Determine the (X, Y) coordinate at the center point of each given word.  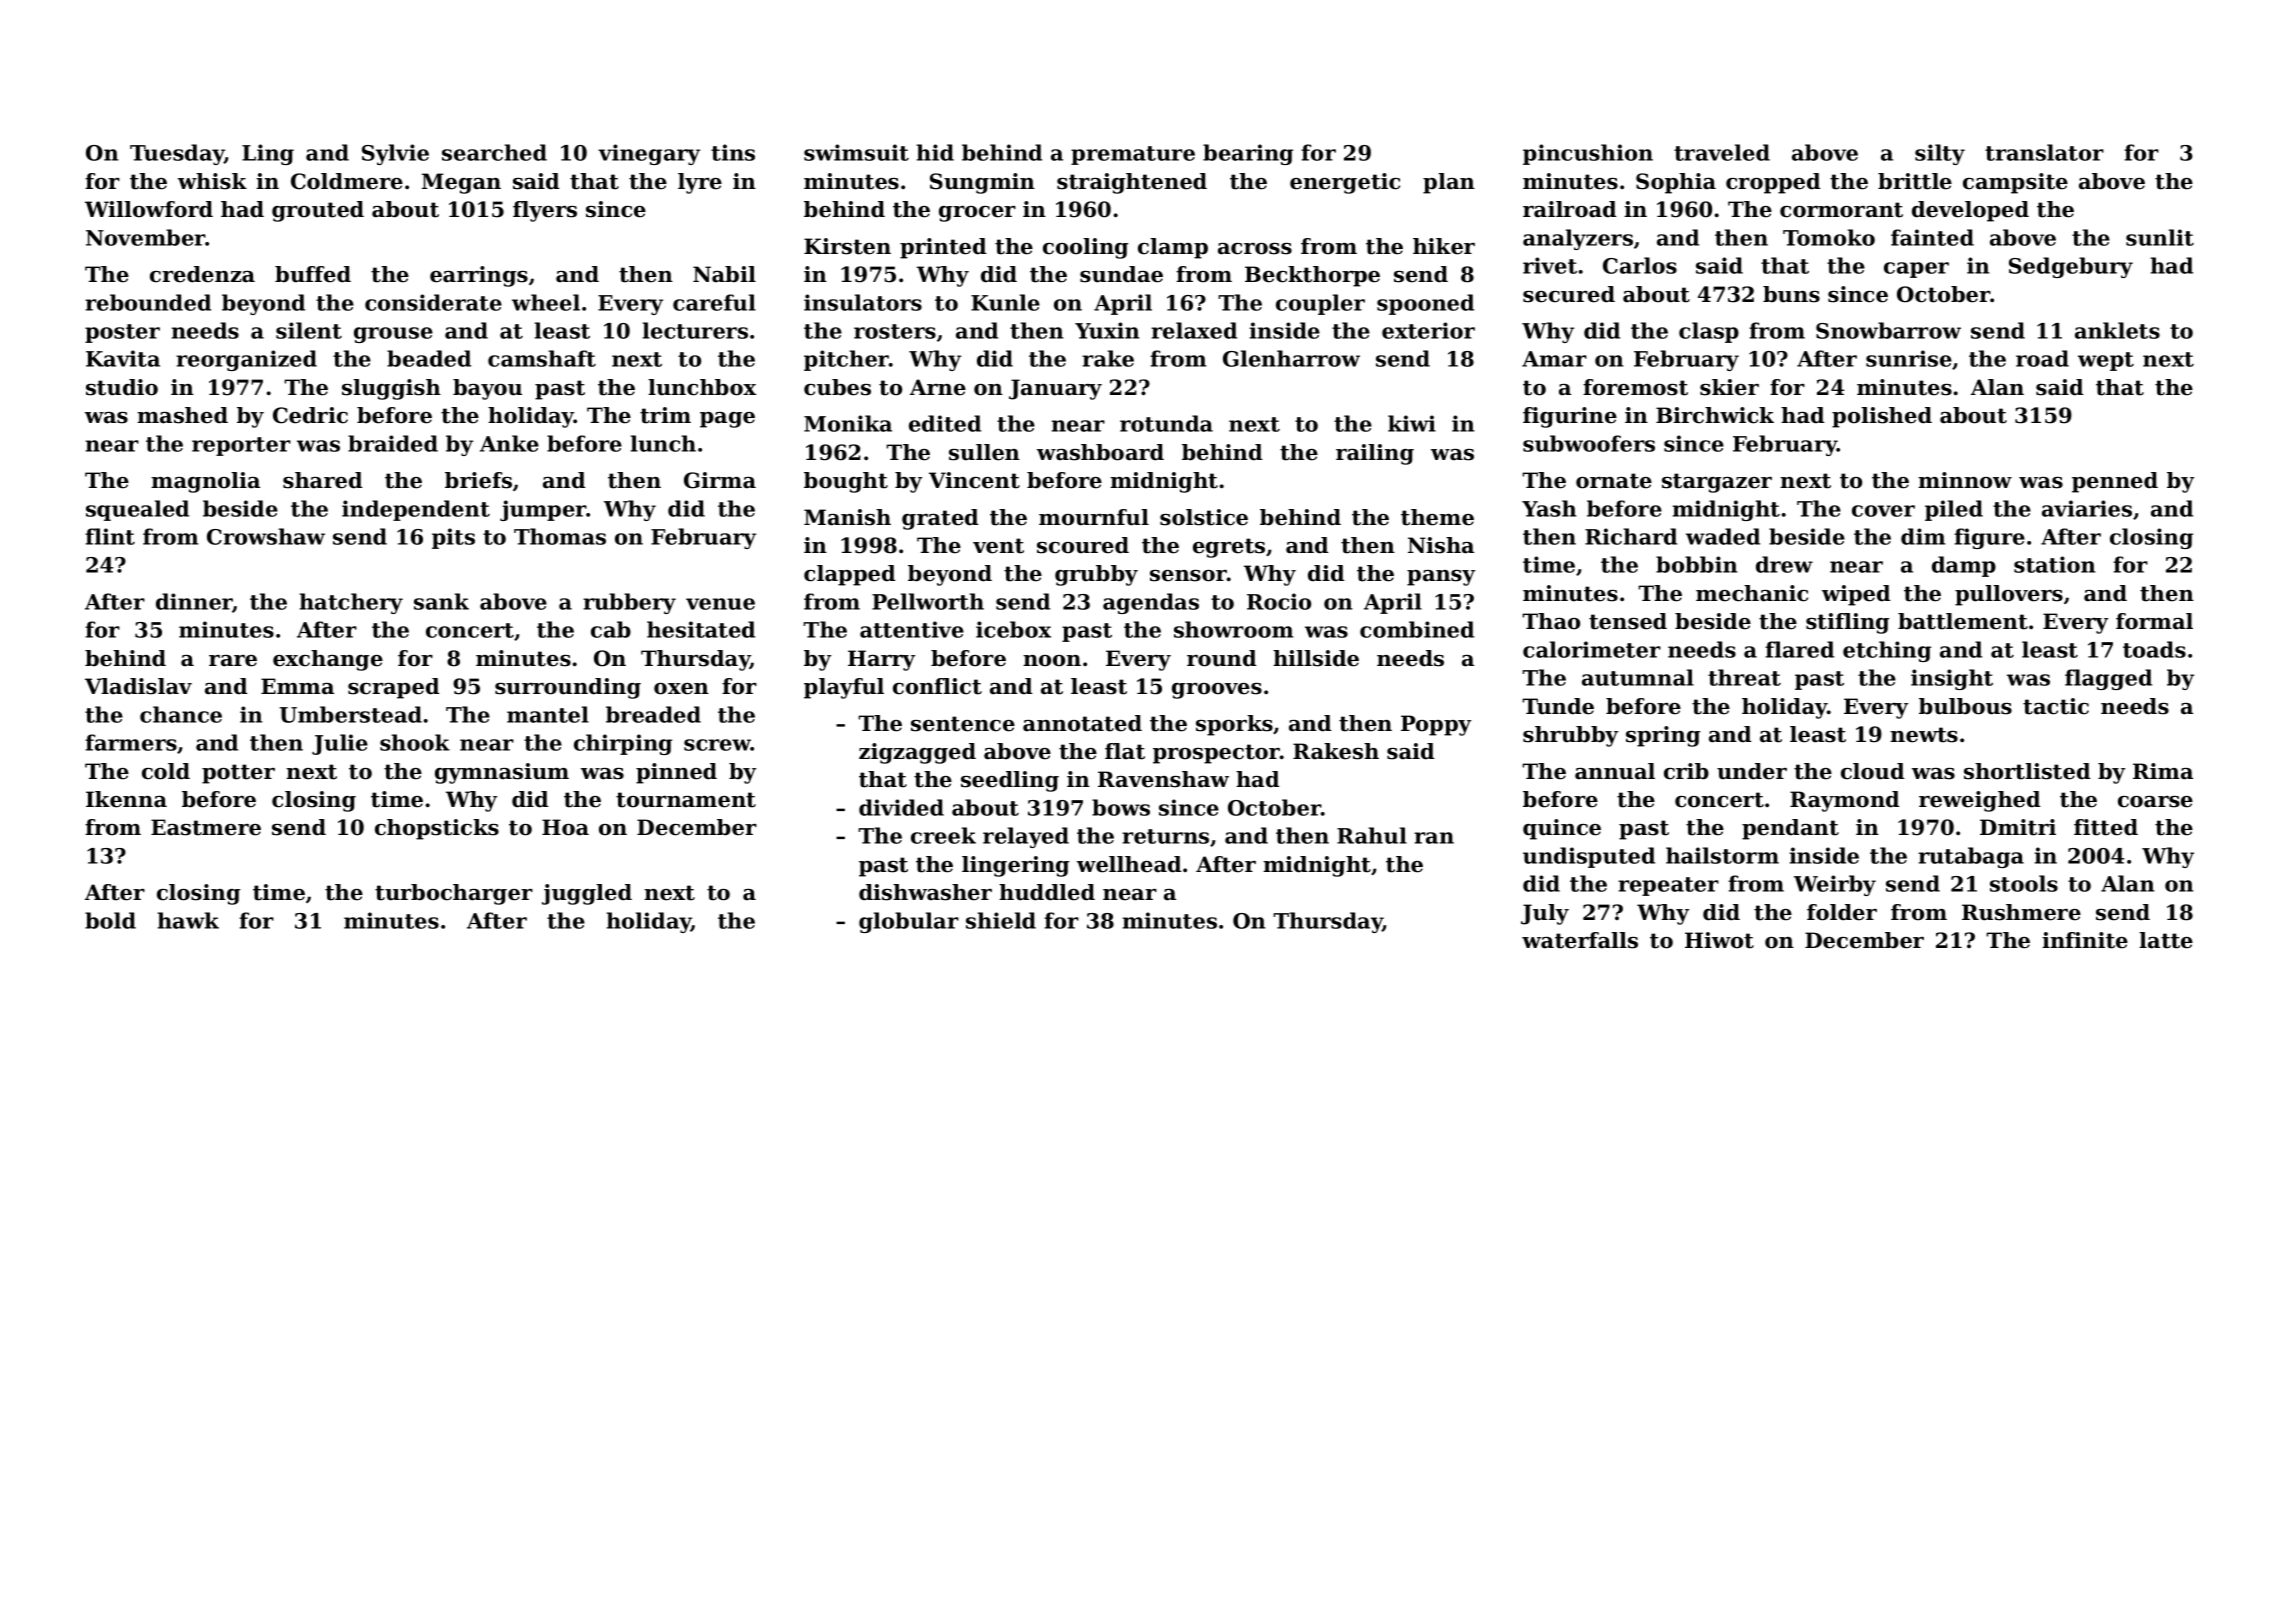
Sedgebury (2071, 267)
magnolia (205, 482)
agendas (1151, 603)
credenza (202, 274)
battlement (1963, 621)
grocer (977, 214)
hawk (188, 920)
